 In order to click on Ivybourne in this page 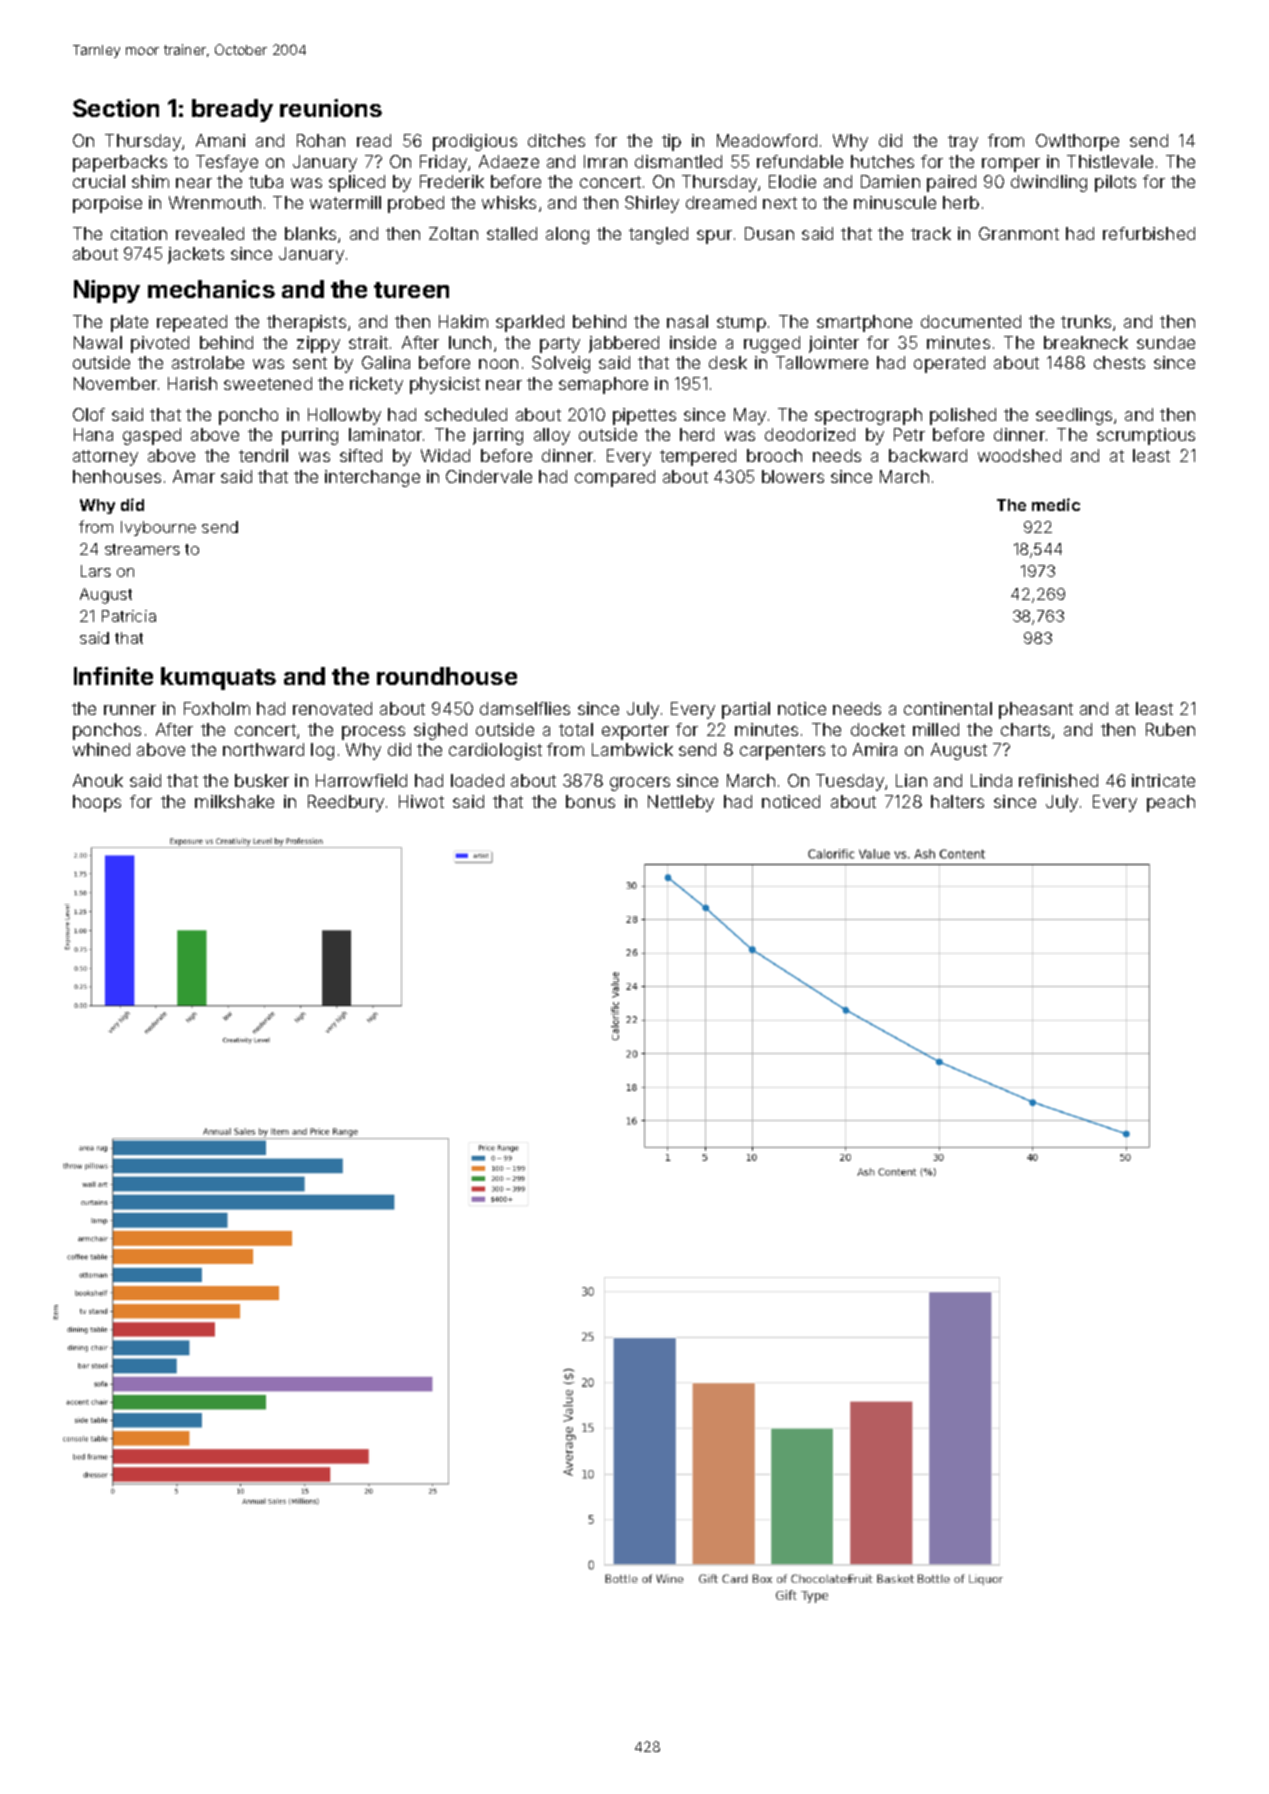, I will do `click(158, 528)`.
